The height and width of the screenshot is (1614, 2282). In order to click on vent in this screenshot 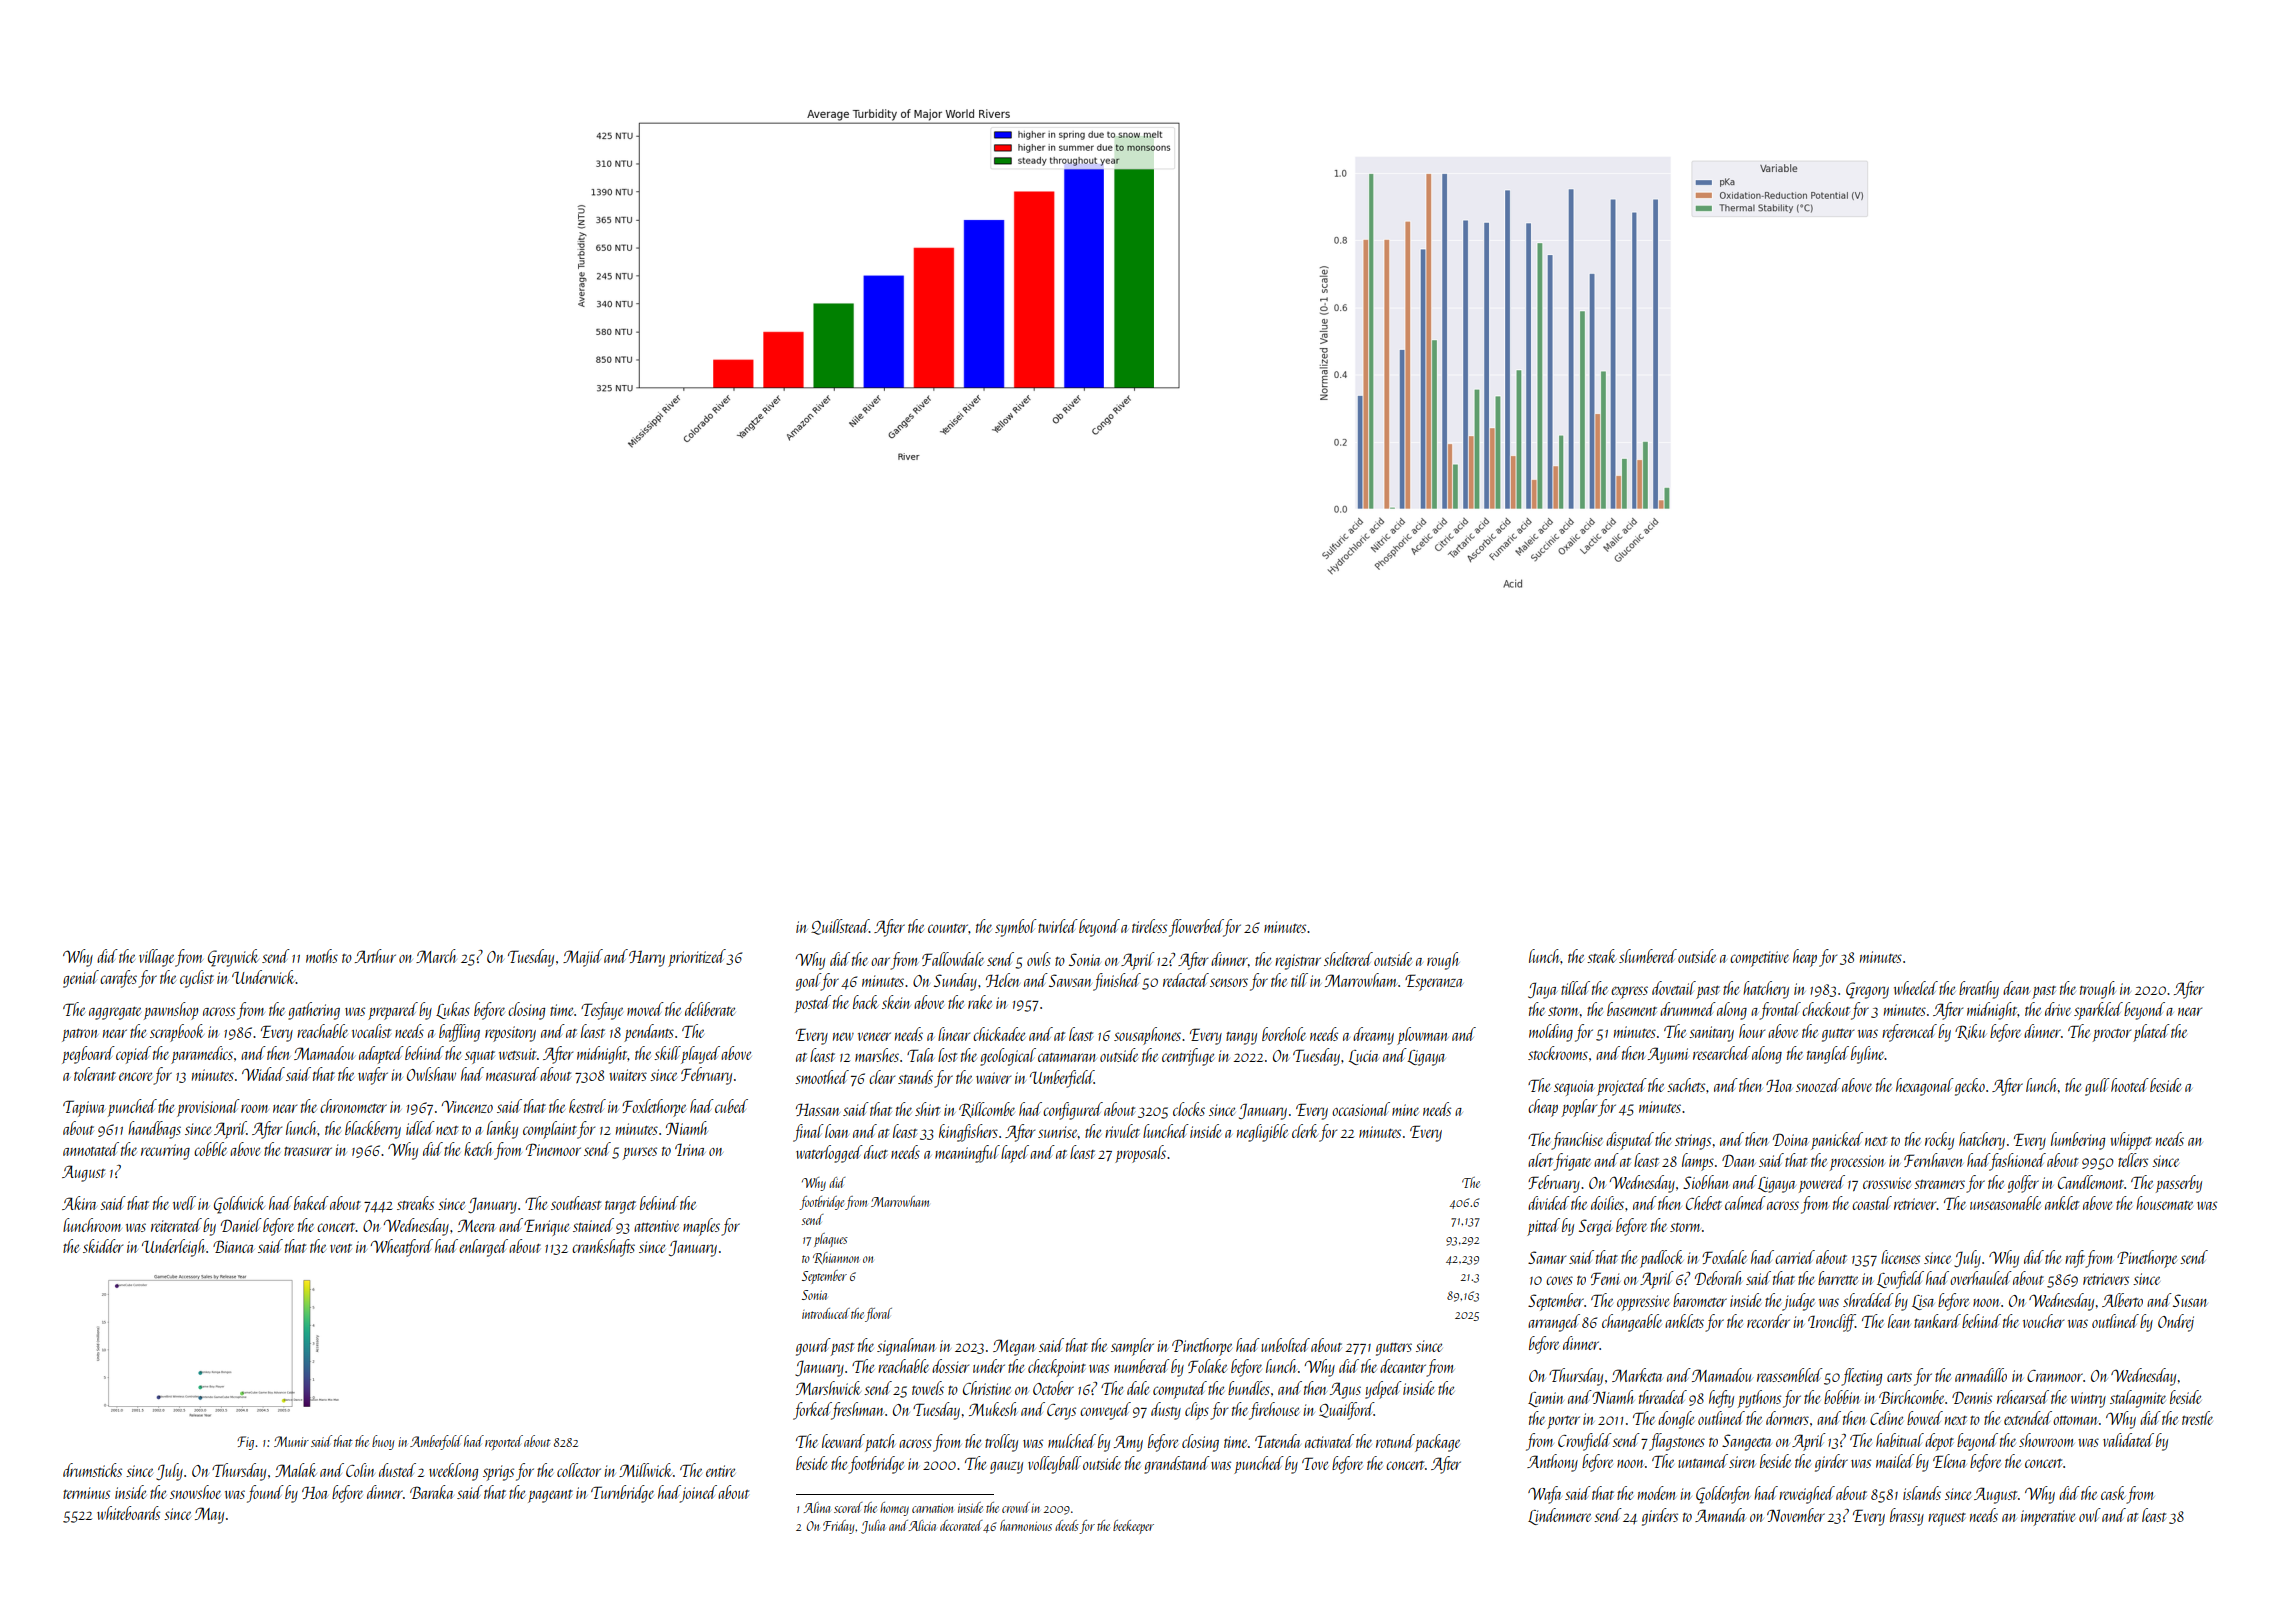, I will do `click(341, 1248)`.
